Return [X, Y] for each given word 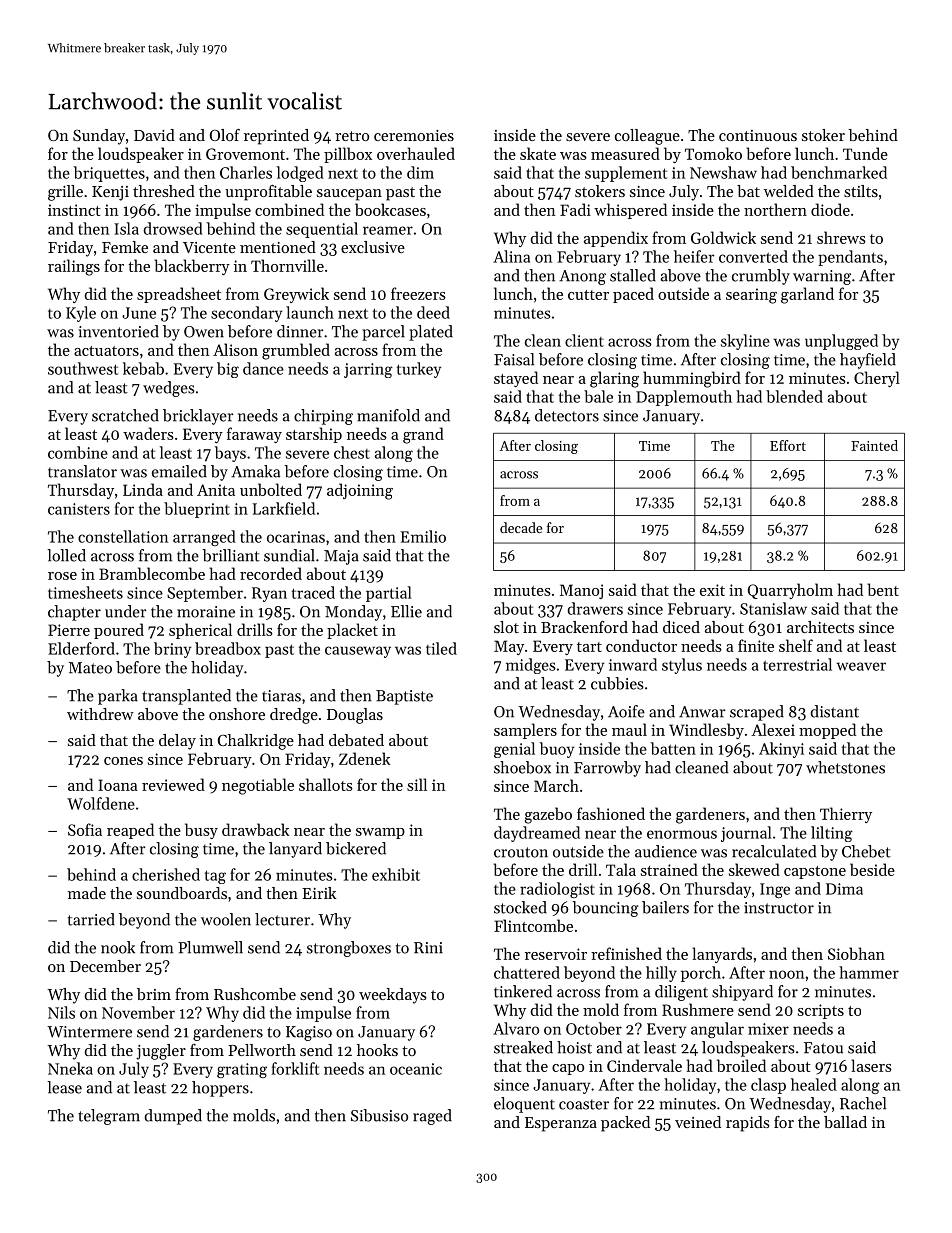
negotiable [258, 786]
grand [423, 435]
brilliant [231, 555]
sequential [322, 230]
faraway [254, 435]
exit [712, 590]
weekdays [393, 996]
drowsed [173, 228]
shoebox [522, 767]
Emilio [423, 536]
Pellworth [262, 1050]
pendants [850, 258]
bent [883, 589]
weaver [861, 666]
